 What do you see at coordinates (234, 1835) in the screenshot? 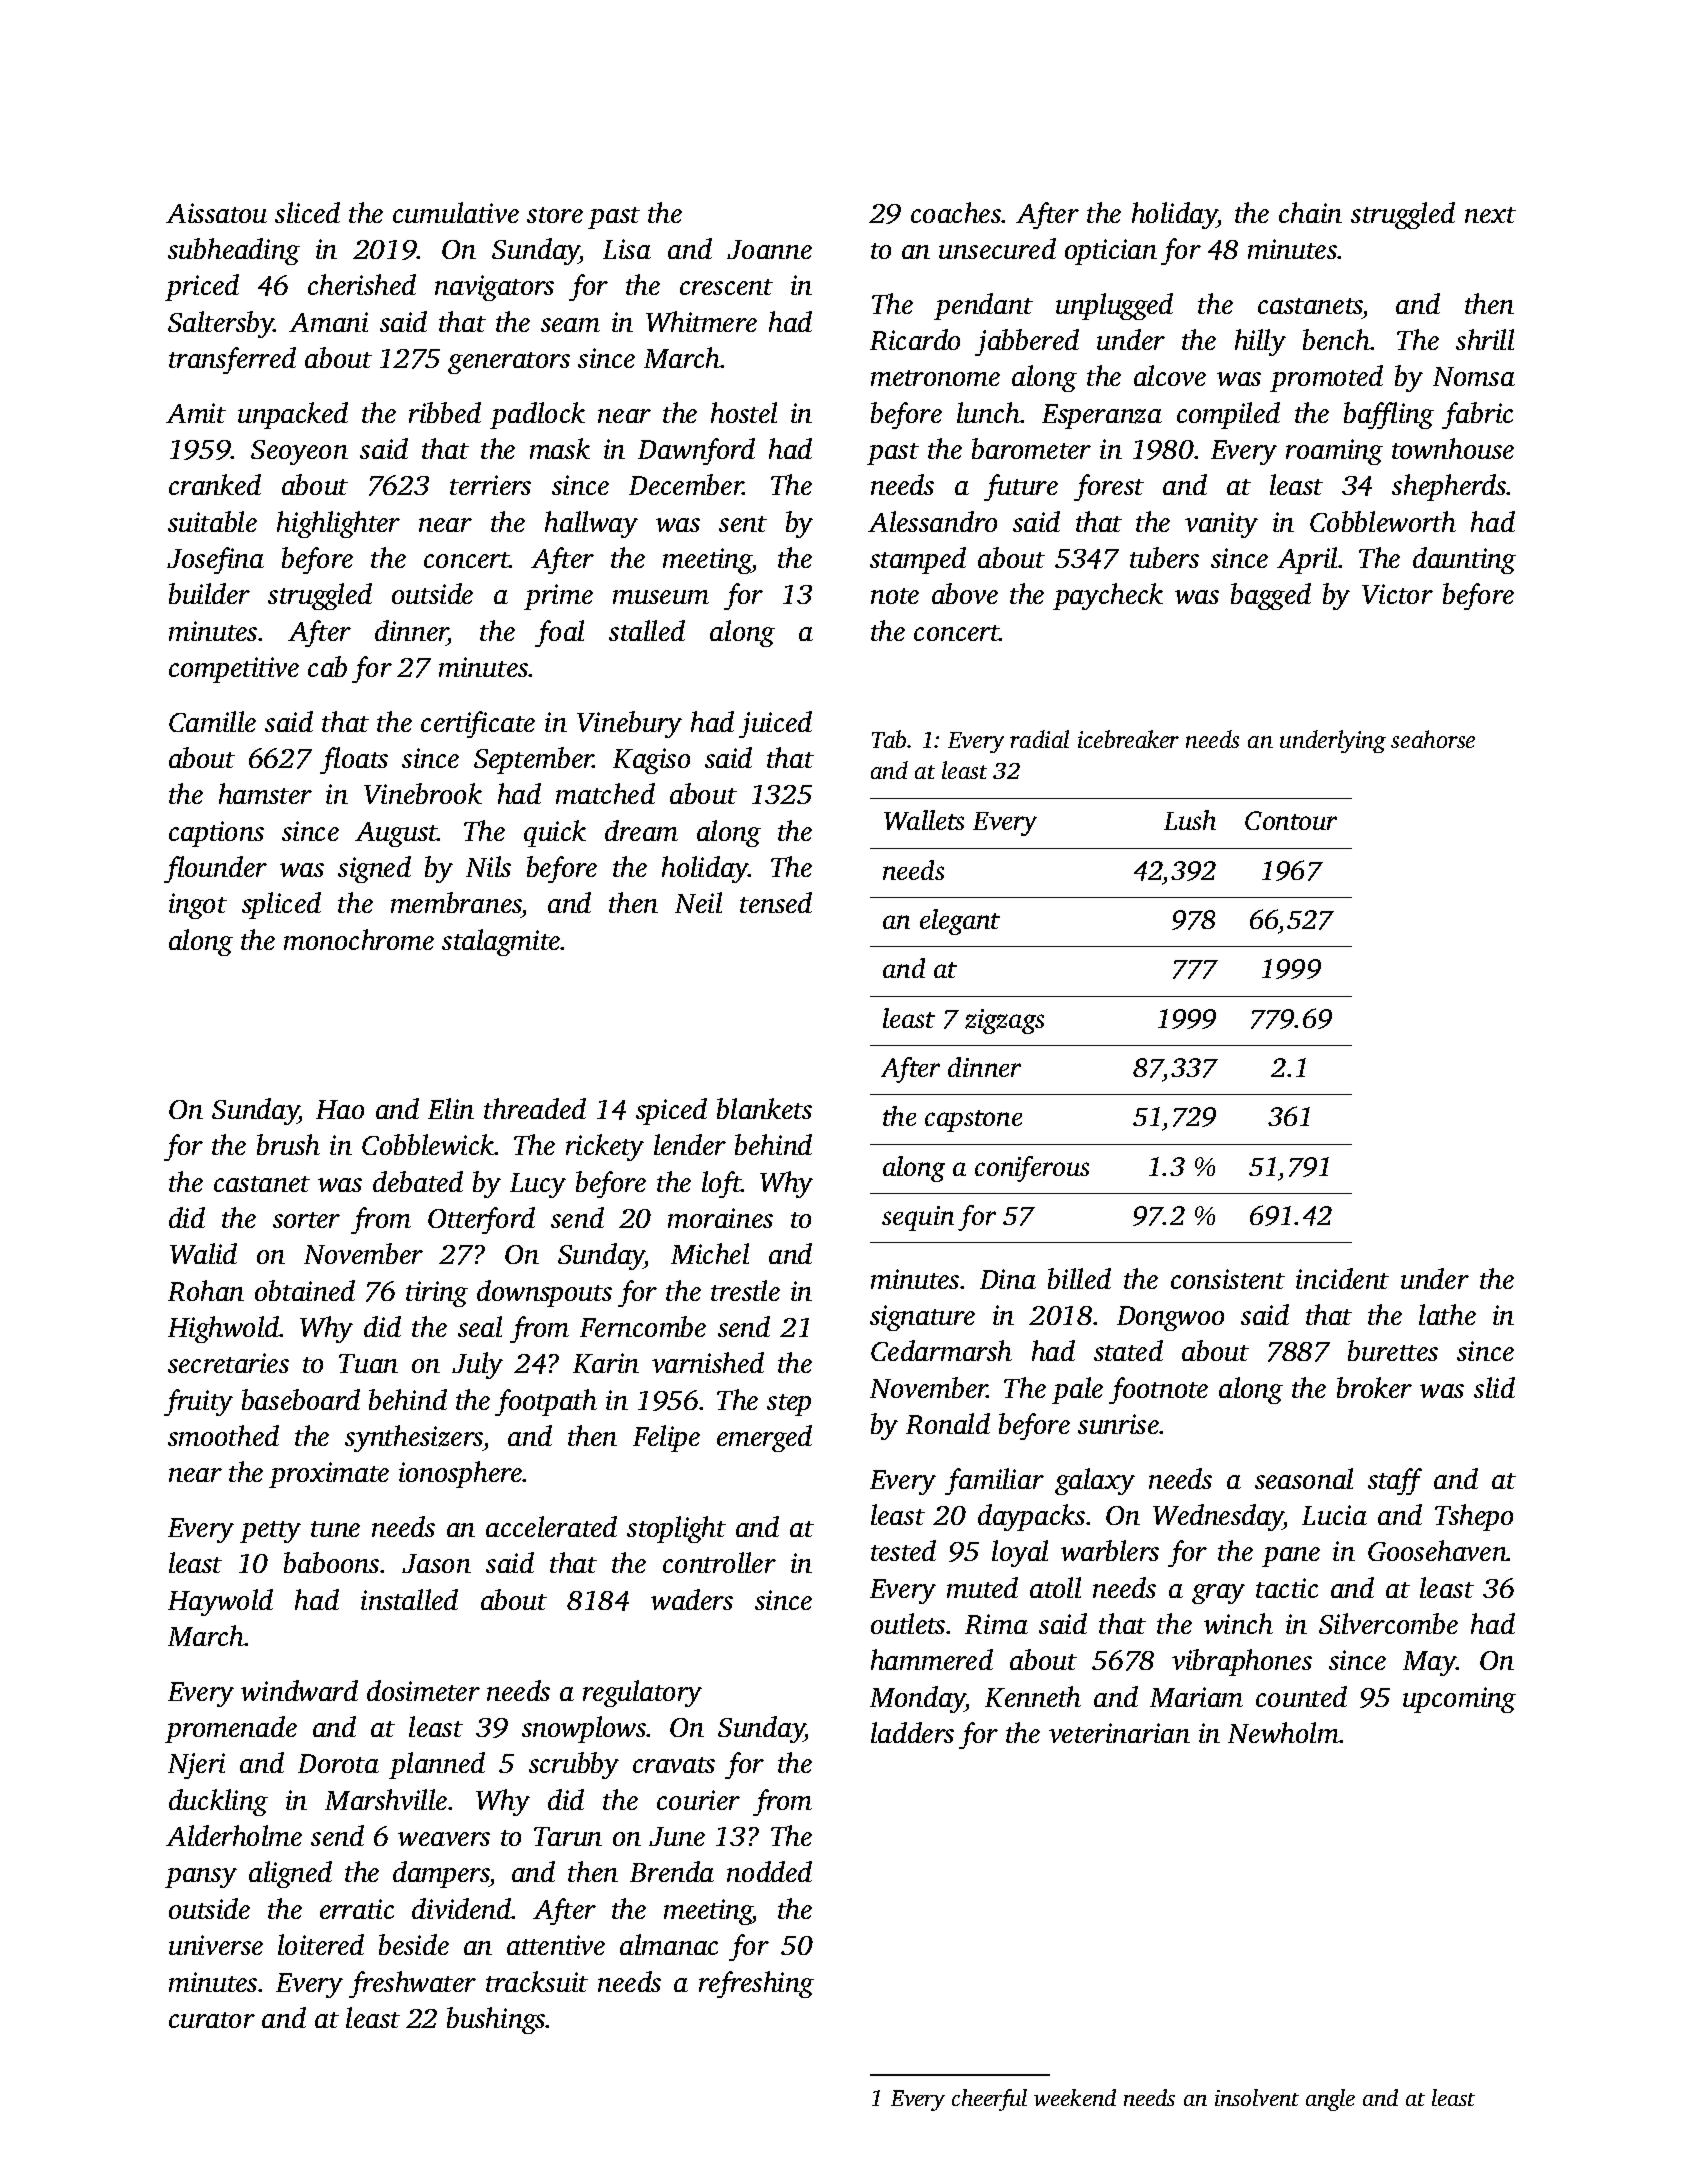
I see `Alderholme` at bounding box center [234, 1835].
